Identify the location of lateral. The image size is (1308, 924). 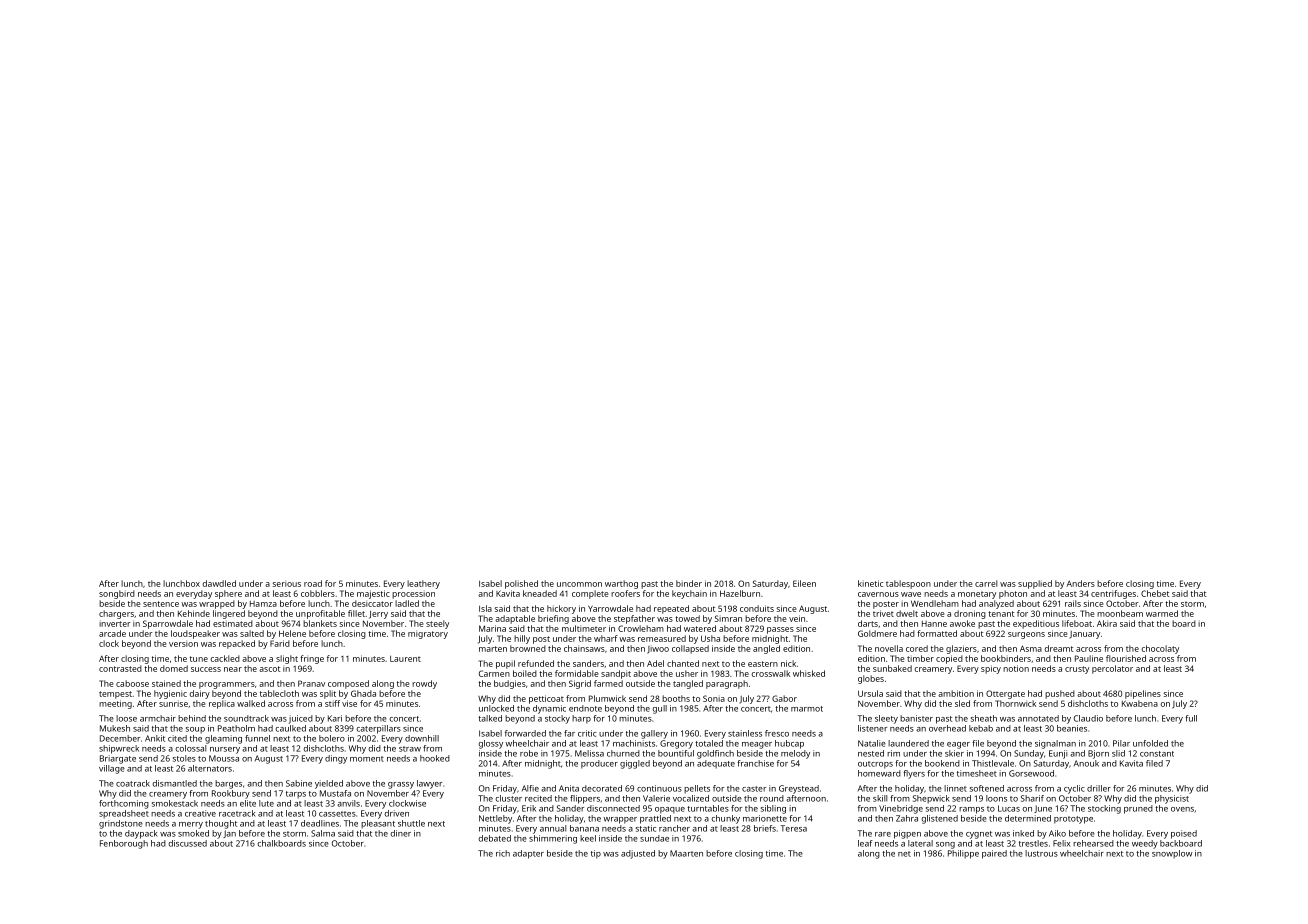
(920, 843).
